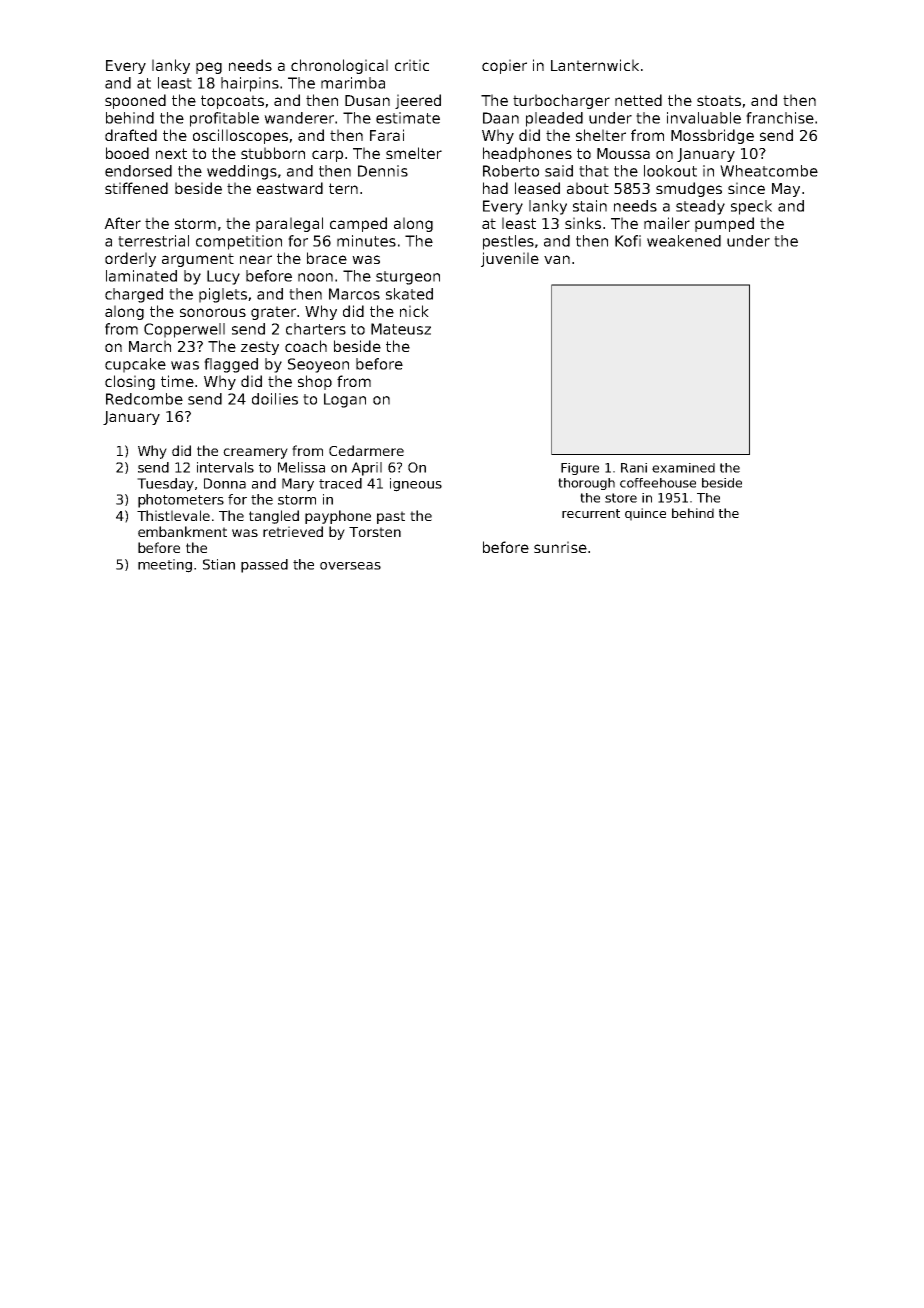 The height and width of the screenshot is (1308, 924). What do you see at coordinates (153, 241) in the screenshot?
I see `terrestrial` at bounding box center [153, 241].
